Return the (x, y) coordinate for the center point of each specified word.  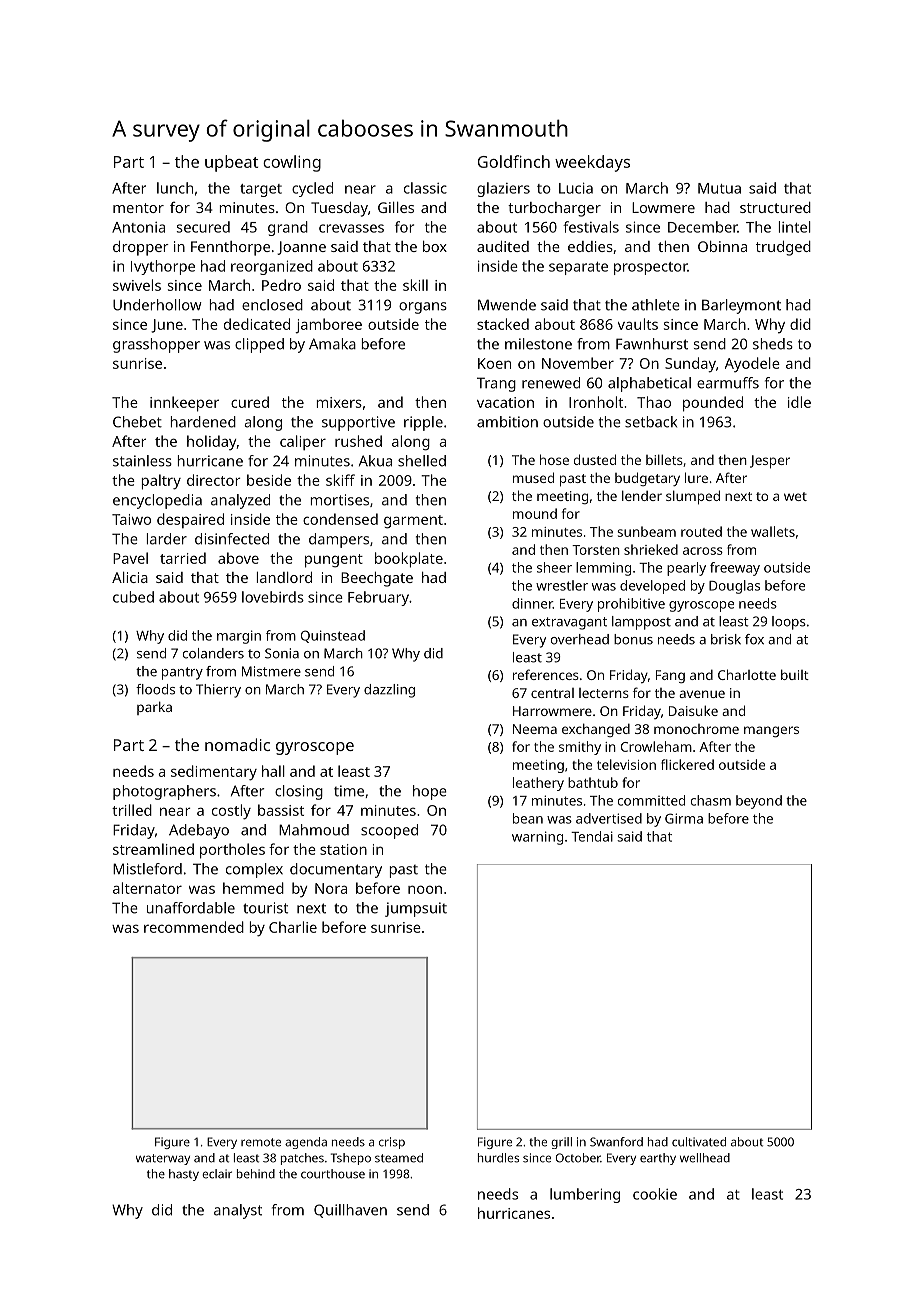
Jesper (770, 462)
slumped (693, 497)
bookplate (409, 560)
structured (775, 207)
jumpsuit (416, 909)
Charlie (293, 927)
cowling (292, 163)
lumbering (585, 1195)
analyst (238, 1211)
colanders (213, 653)
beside (269, 480)
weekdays (592, 163)
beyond (759, 802)
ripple (423, 423)
